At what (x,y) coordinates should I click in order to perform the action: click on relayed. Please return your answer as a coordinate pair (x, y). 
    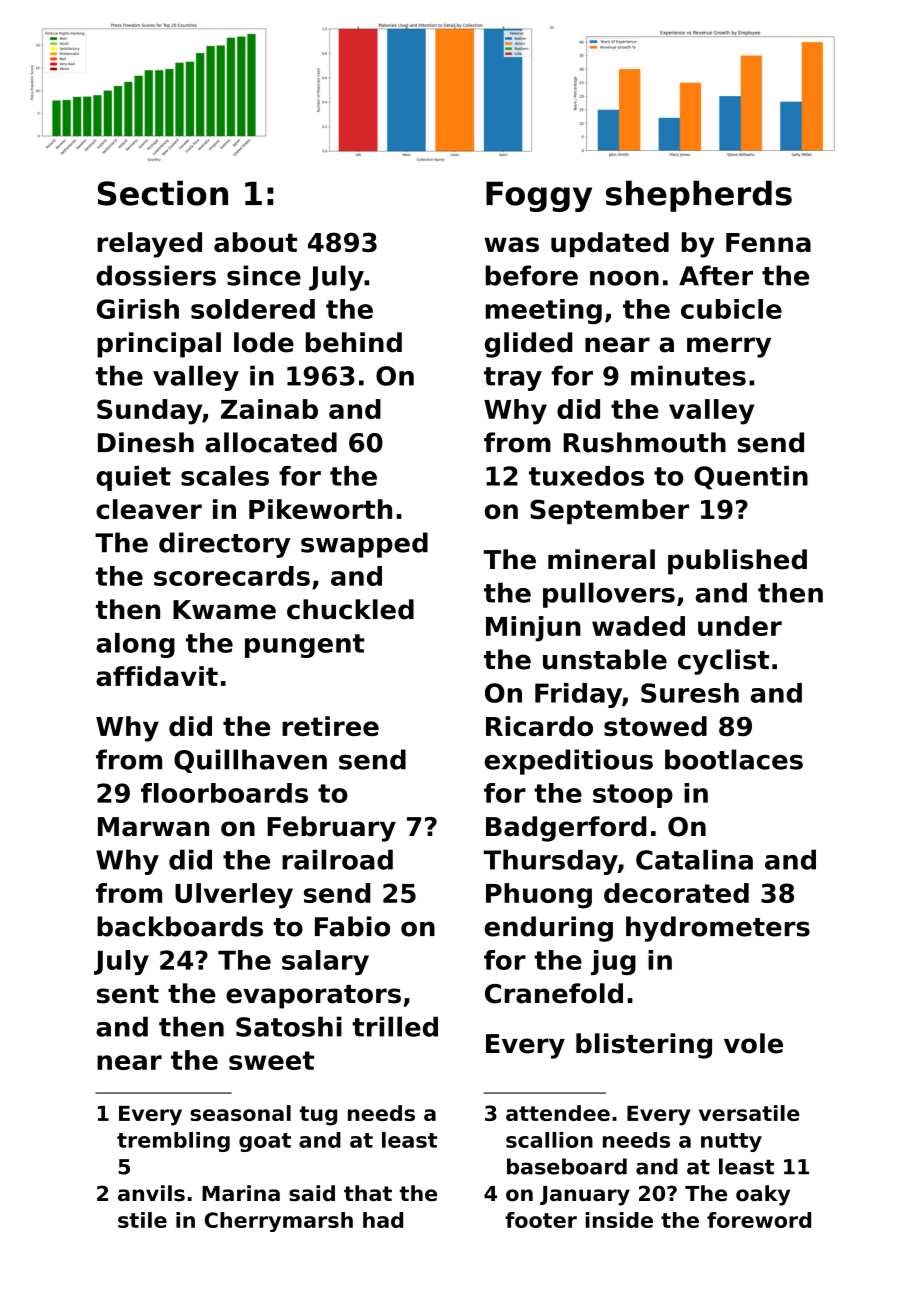
    Looking at the image, I should click on (149, 245).
